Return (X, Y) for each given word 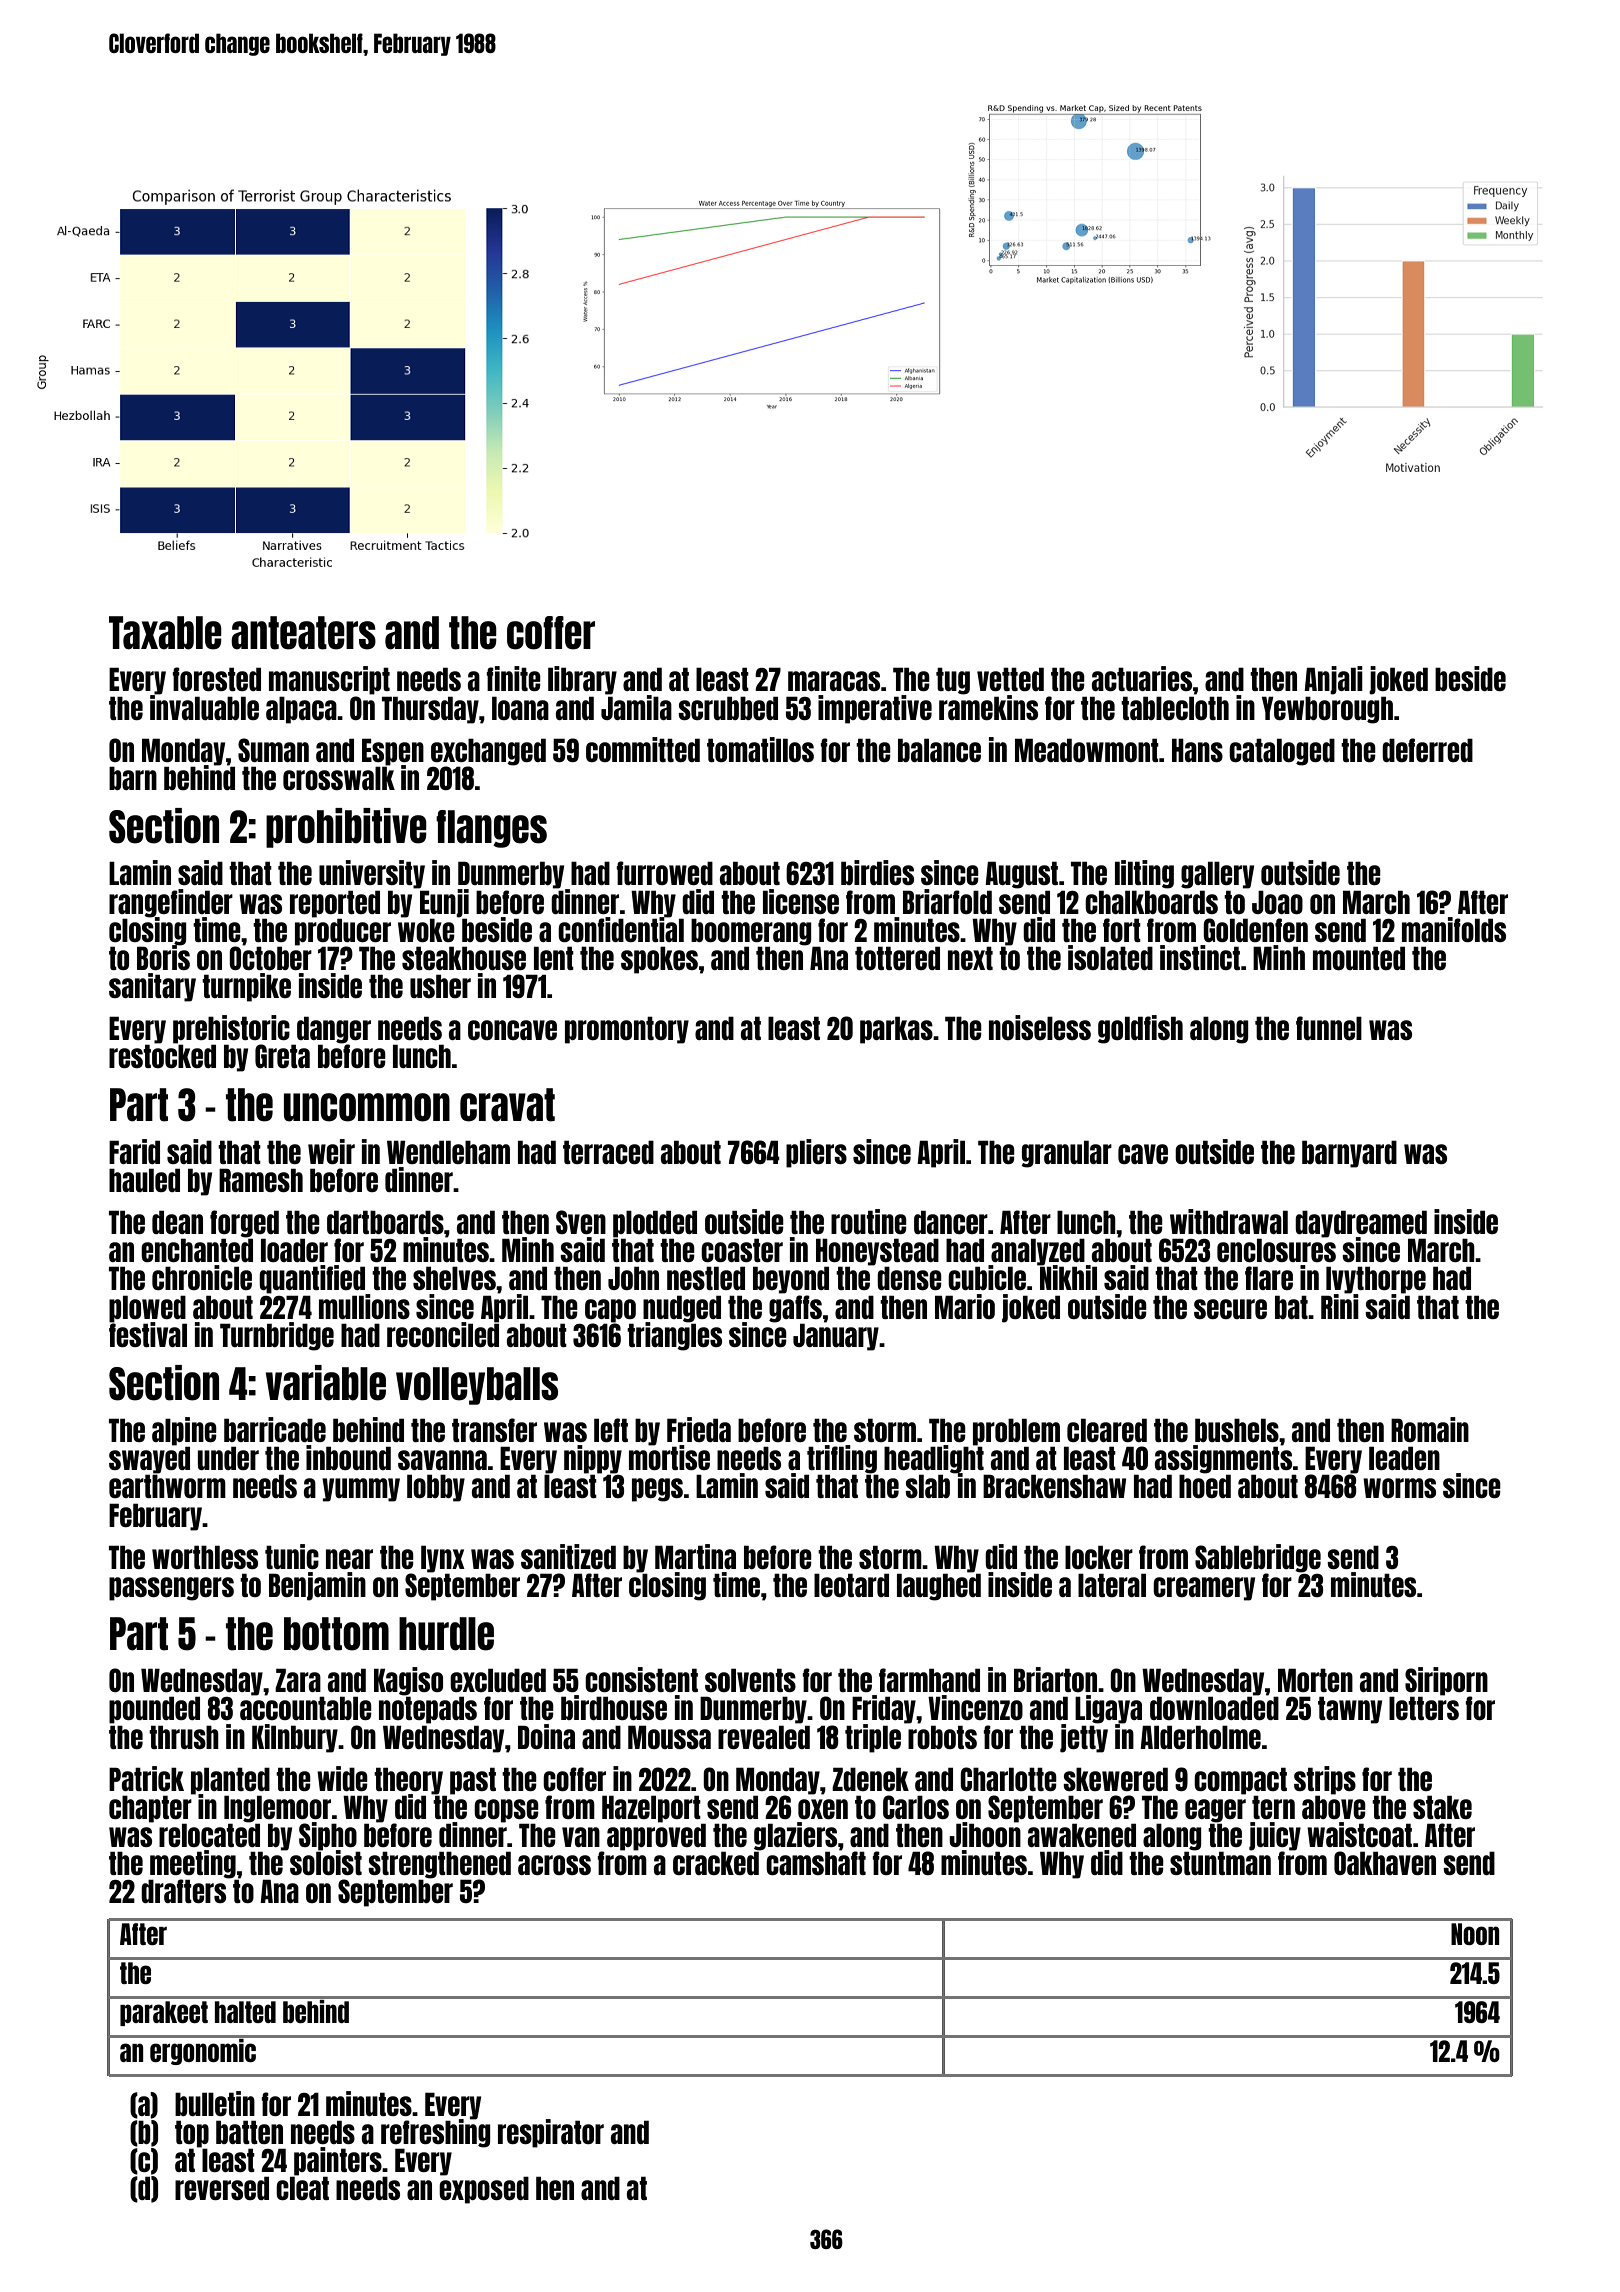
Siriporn (1446, 1682)
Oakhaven (1385, 1863)
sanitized (568, 1556)
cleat (302, 2188)
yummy (361, 1490)
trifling (841, 1460)
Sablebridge (1258, 1558)
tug (953, 681)
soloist (326, 1863)
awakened (1082, 1835)
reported (335, 904)
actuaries (1142, 678)
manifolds (1454, 929)
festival (148, 1334)
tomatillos (760, 749)
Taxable (165, 633)
